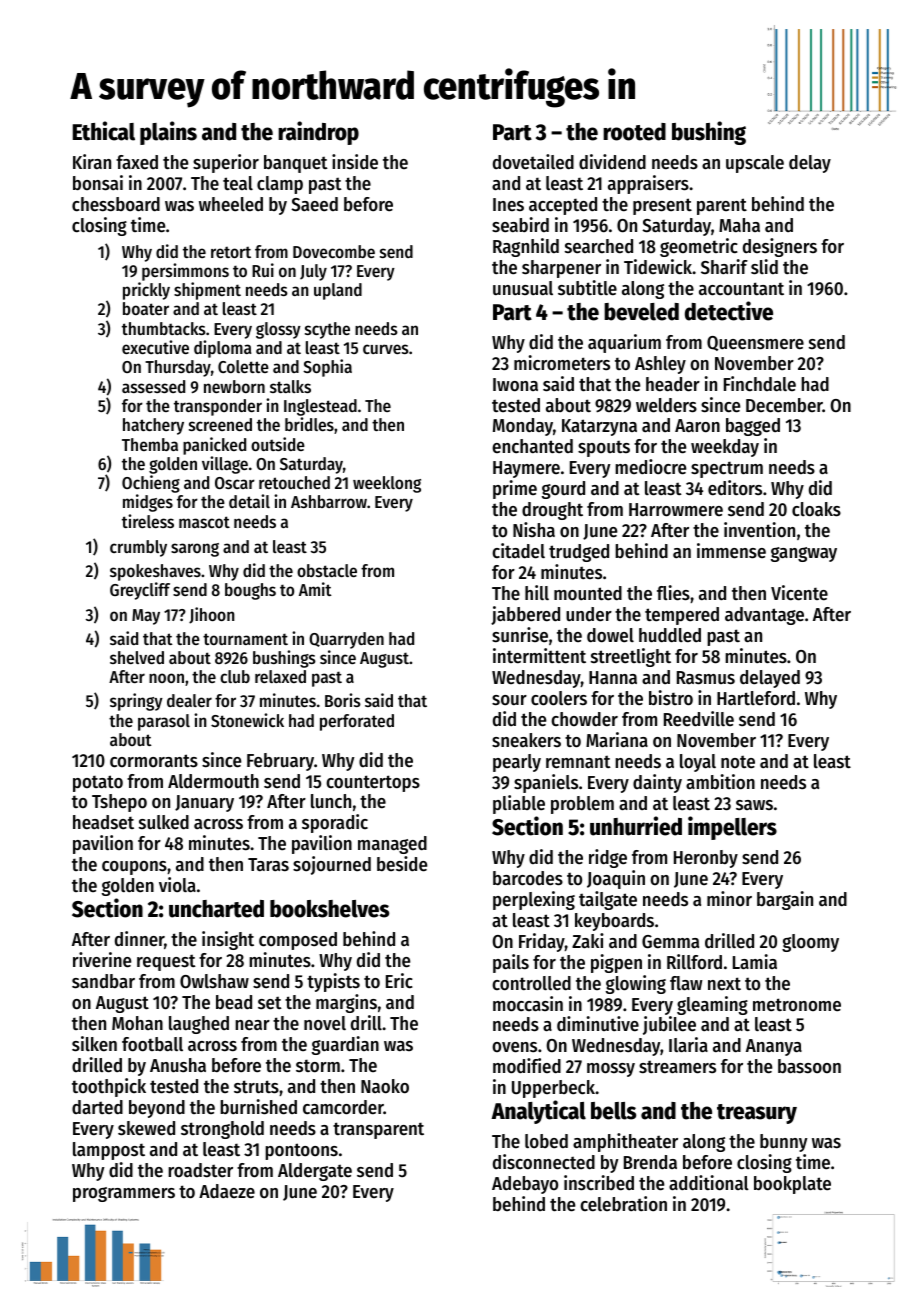  Describe the element at coordinates (355, 162) in the image. I see `inside` at that location.
